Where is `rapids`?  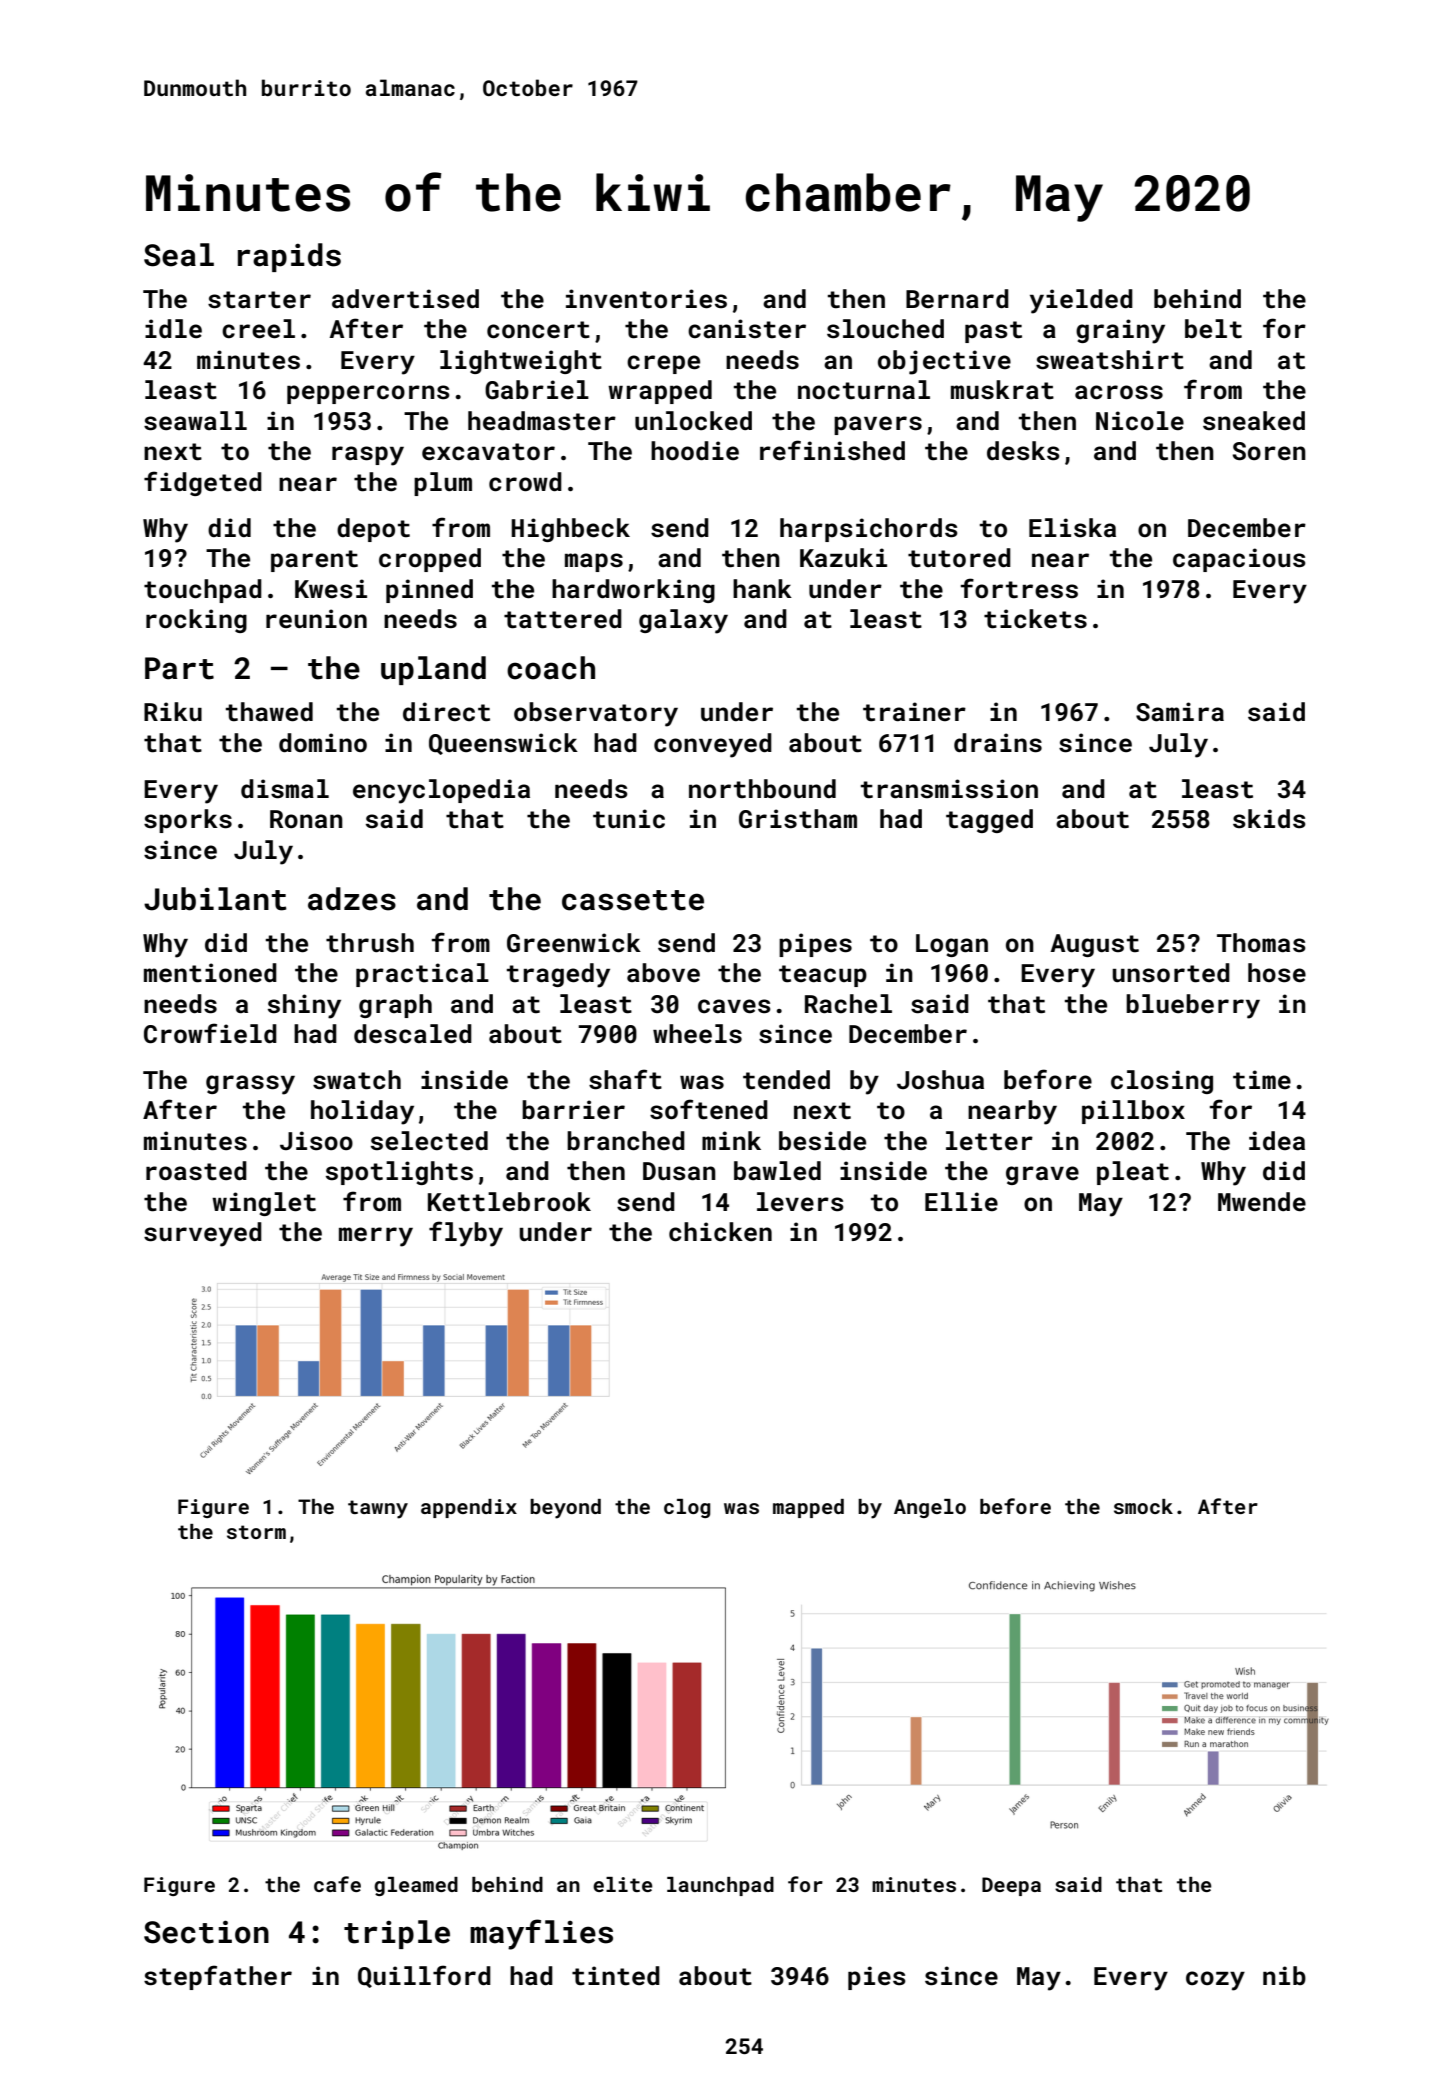
rapids is located at coordinates (289, 257).
